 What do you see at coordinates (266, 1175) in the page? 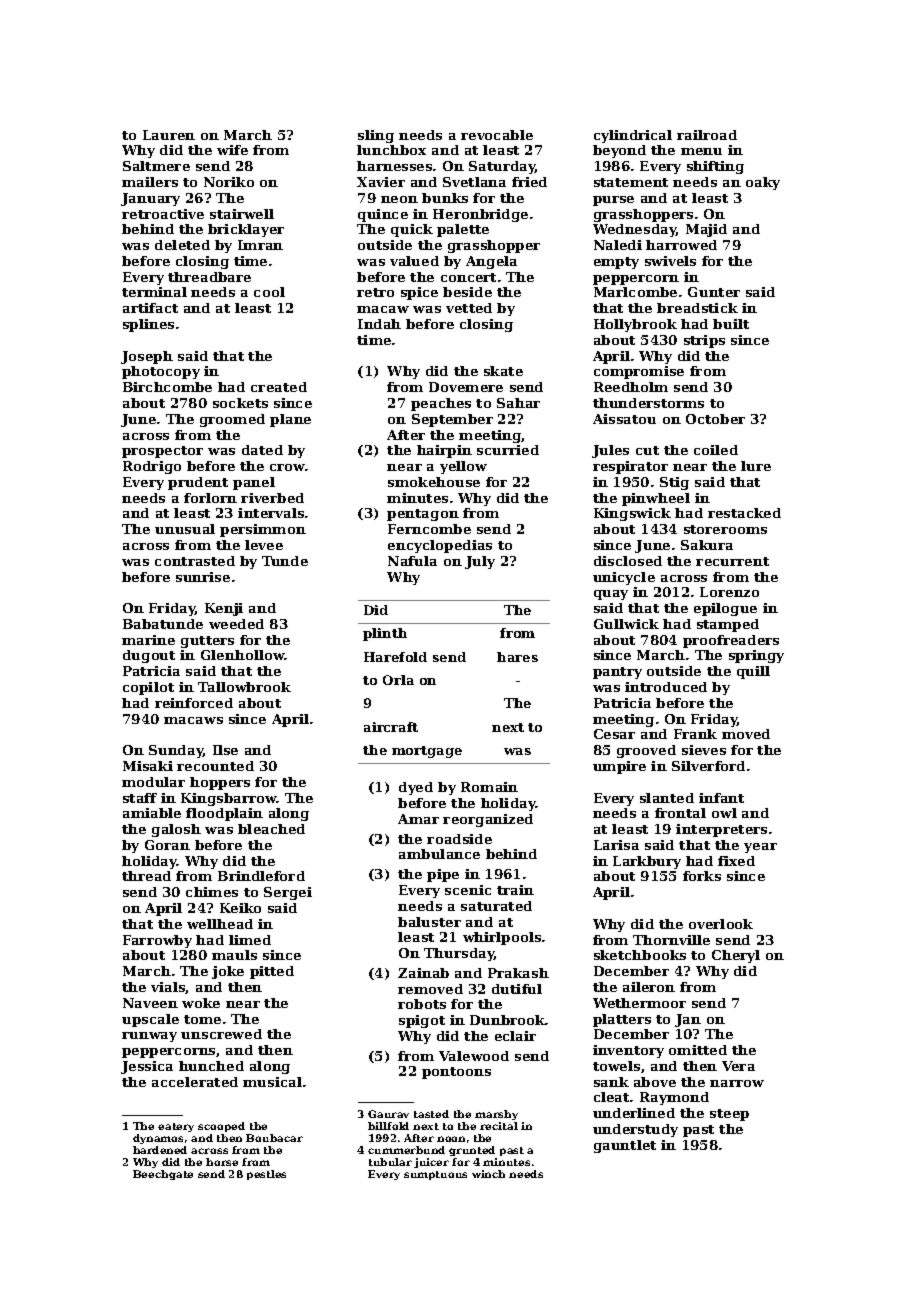
I see `pestles` at bounding box center [266, 1175].
